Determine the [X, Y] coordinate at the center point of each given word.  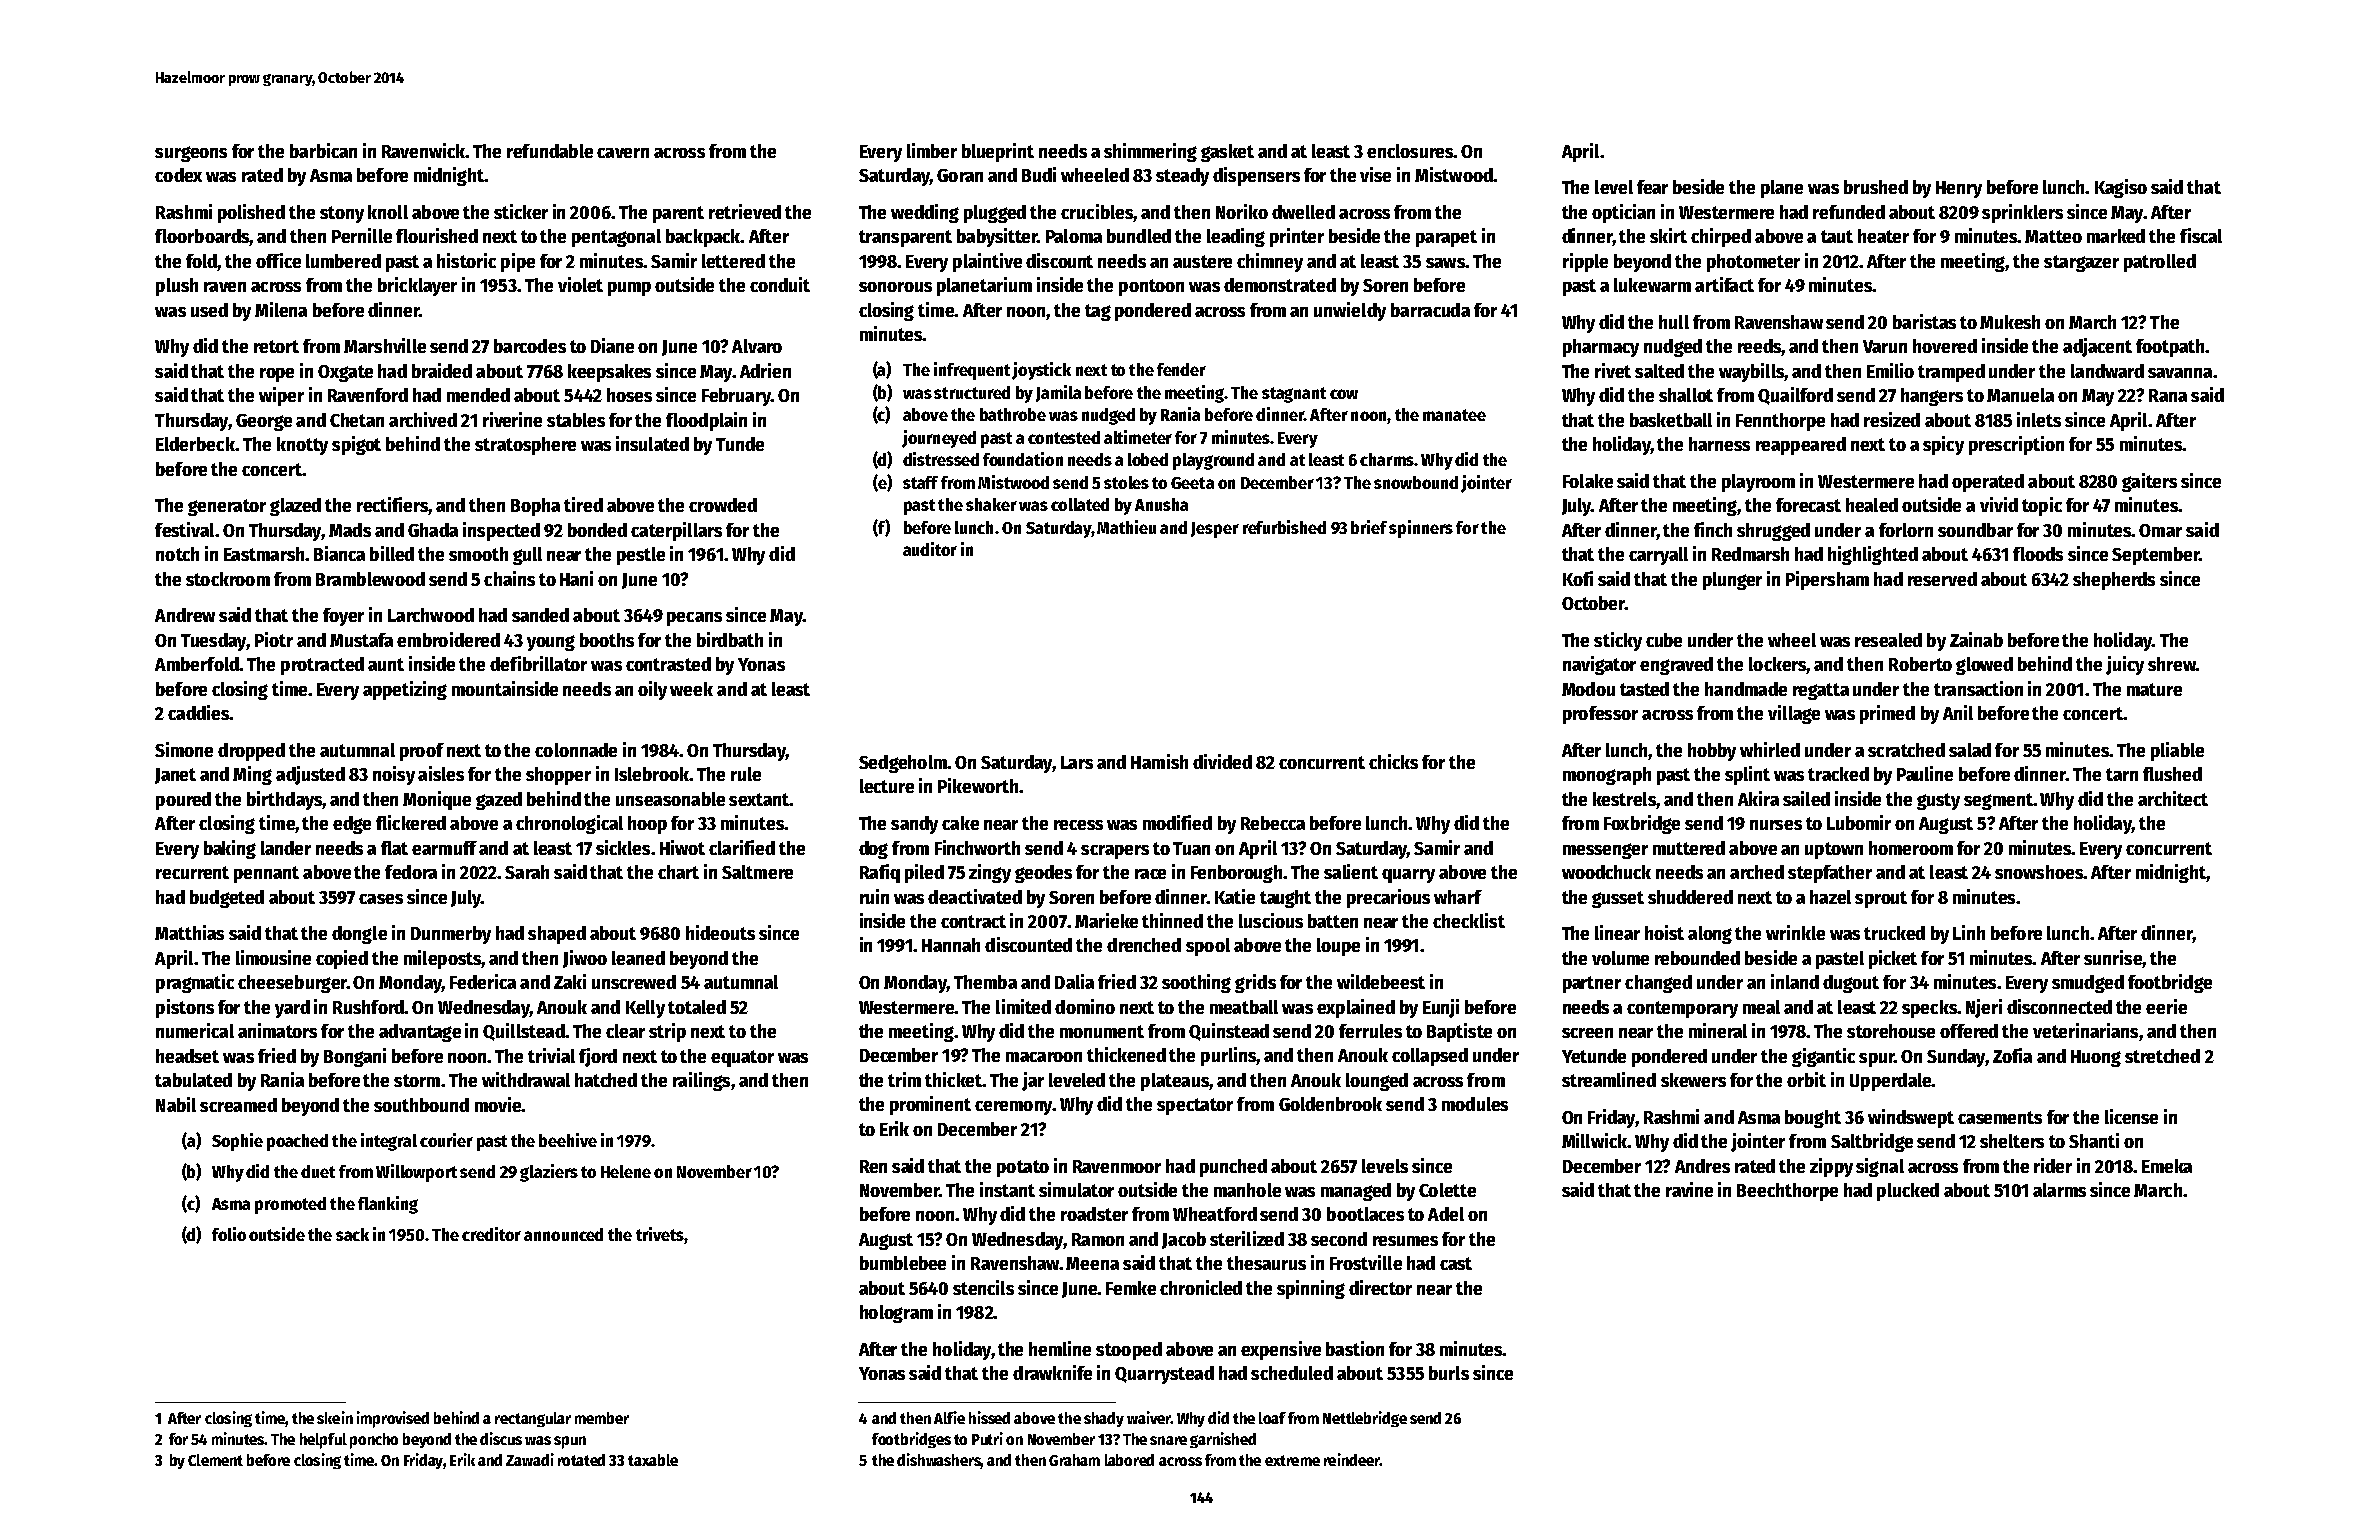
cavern [623, 153]
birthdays [284, 800]
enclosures [1410, 151]
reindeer [1352, 1459]
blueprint [998, 152]
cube [1664, 640]
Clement [215, 1460]
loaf [1272, 1418]
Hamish [1159, 761]
